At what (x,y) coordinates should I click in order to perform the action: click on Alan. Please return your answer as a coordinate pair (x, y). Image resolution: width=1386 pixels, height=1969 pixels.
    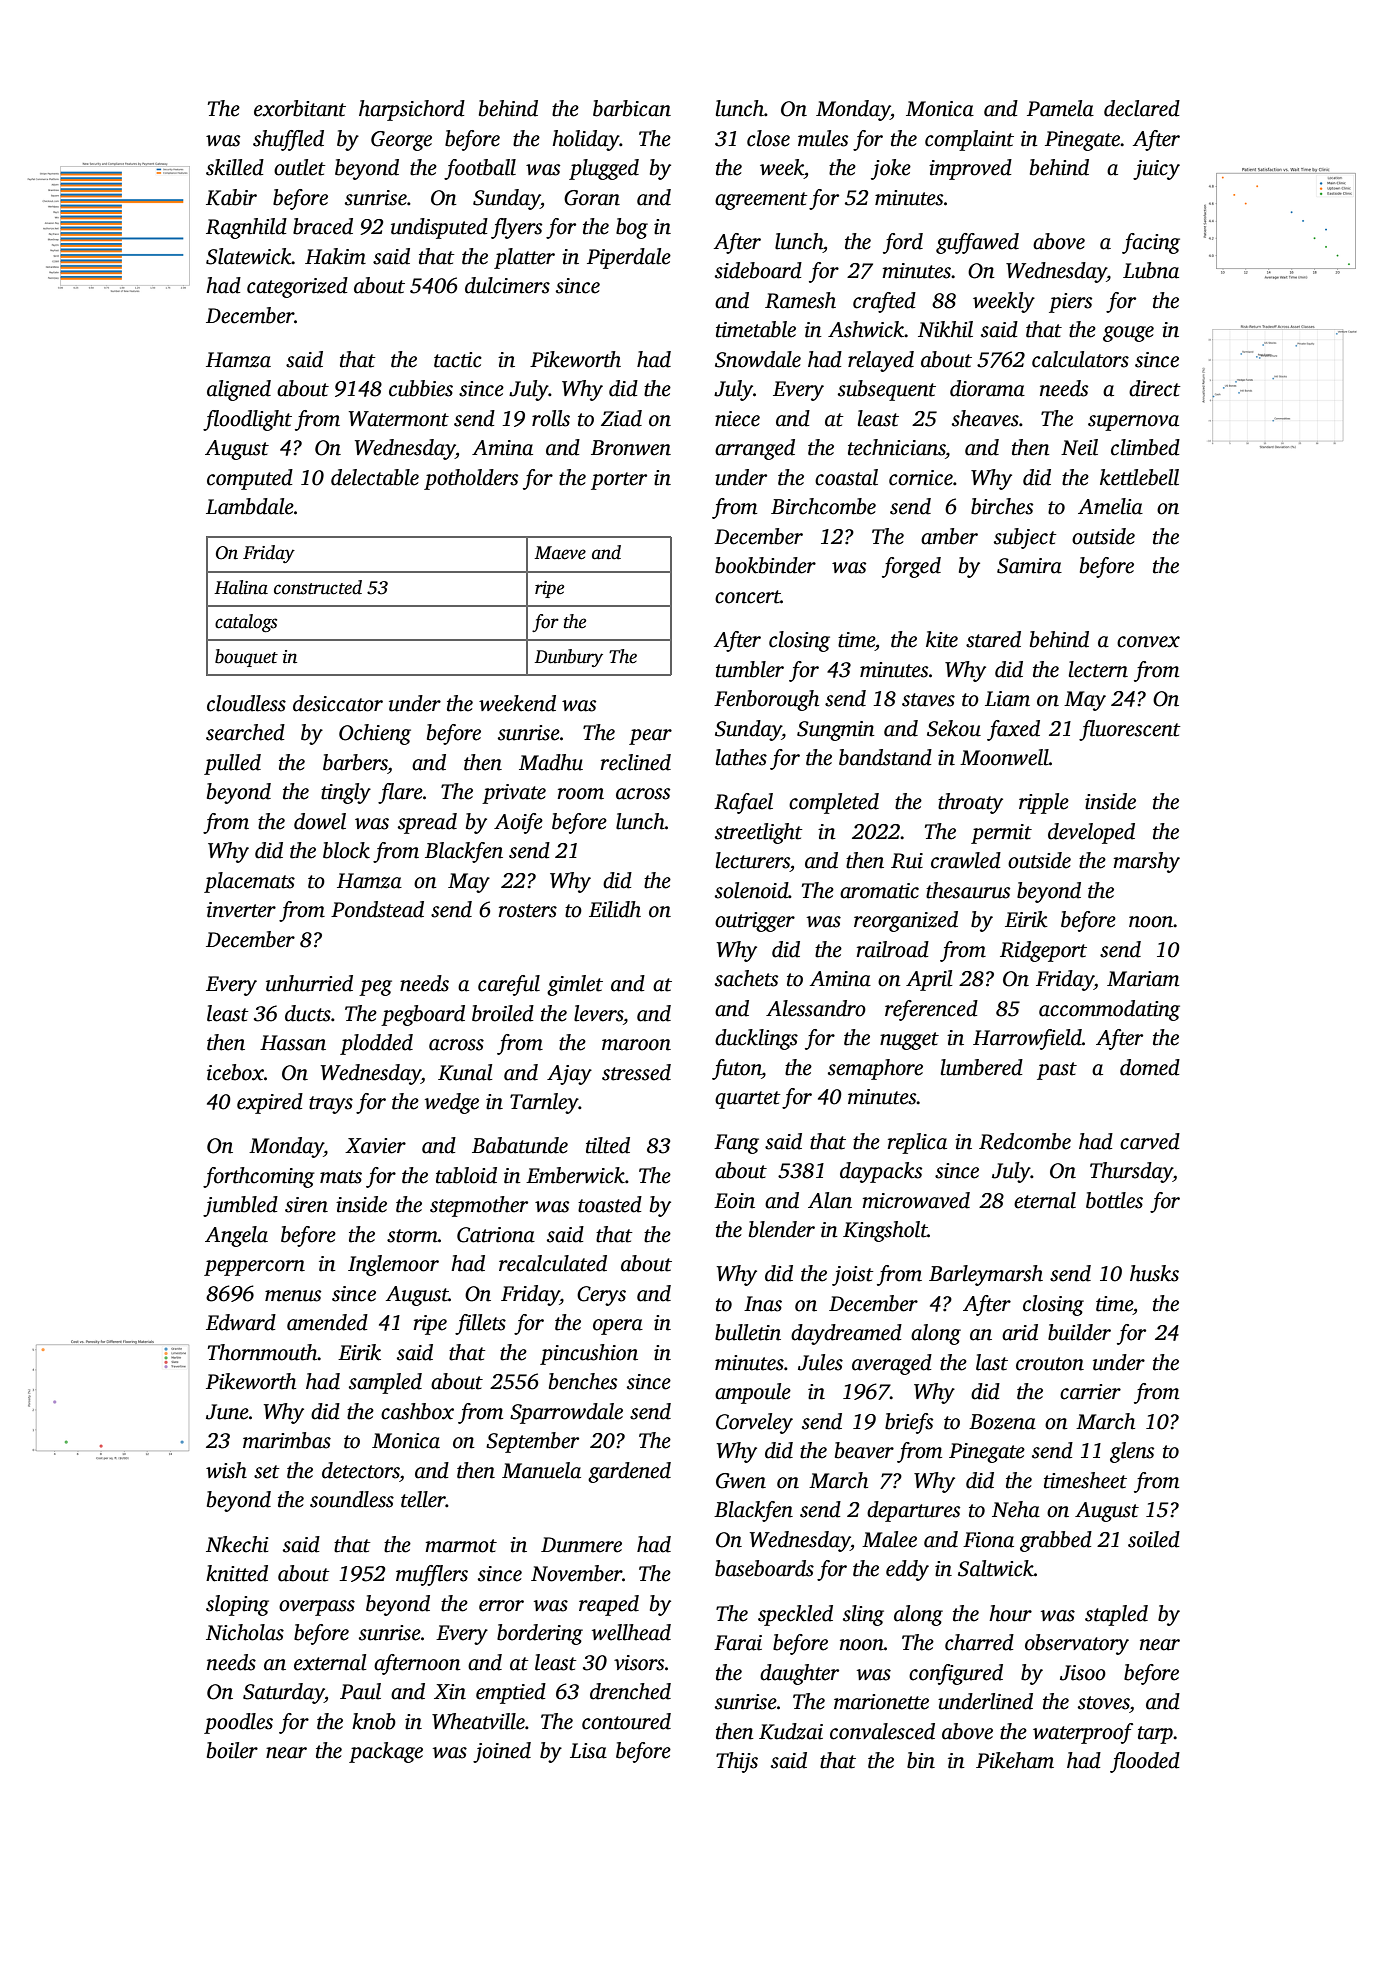
    Looking at the image, I should click on (830, 1200).
